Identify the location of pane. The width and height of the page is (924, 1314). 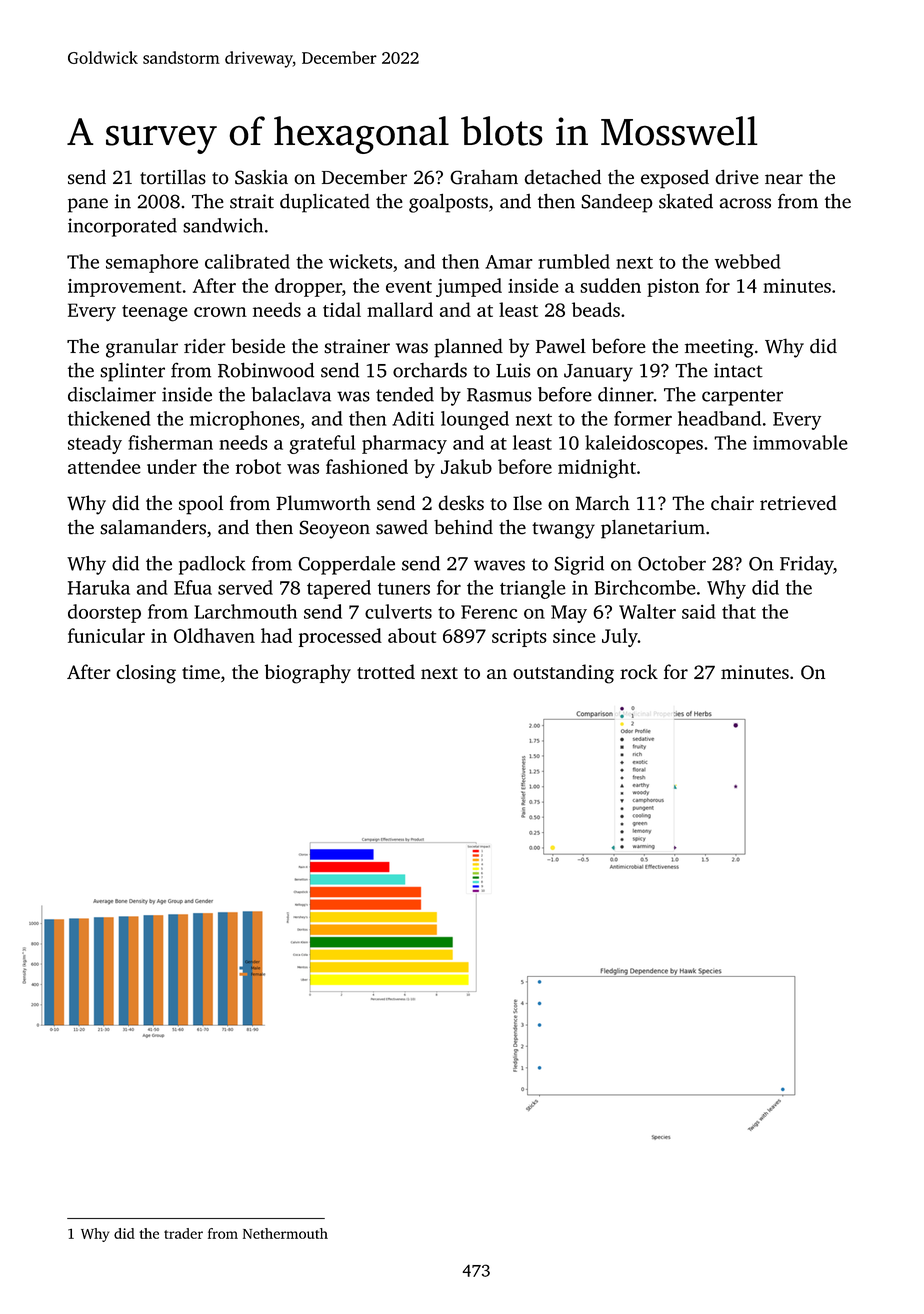
(88, 205).
